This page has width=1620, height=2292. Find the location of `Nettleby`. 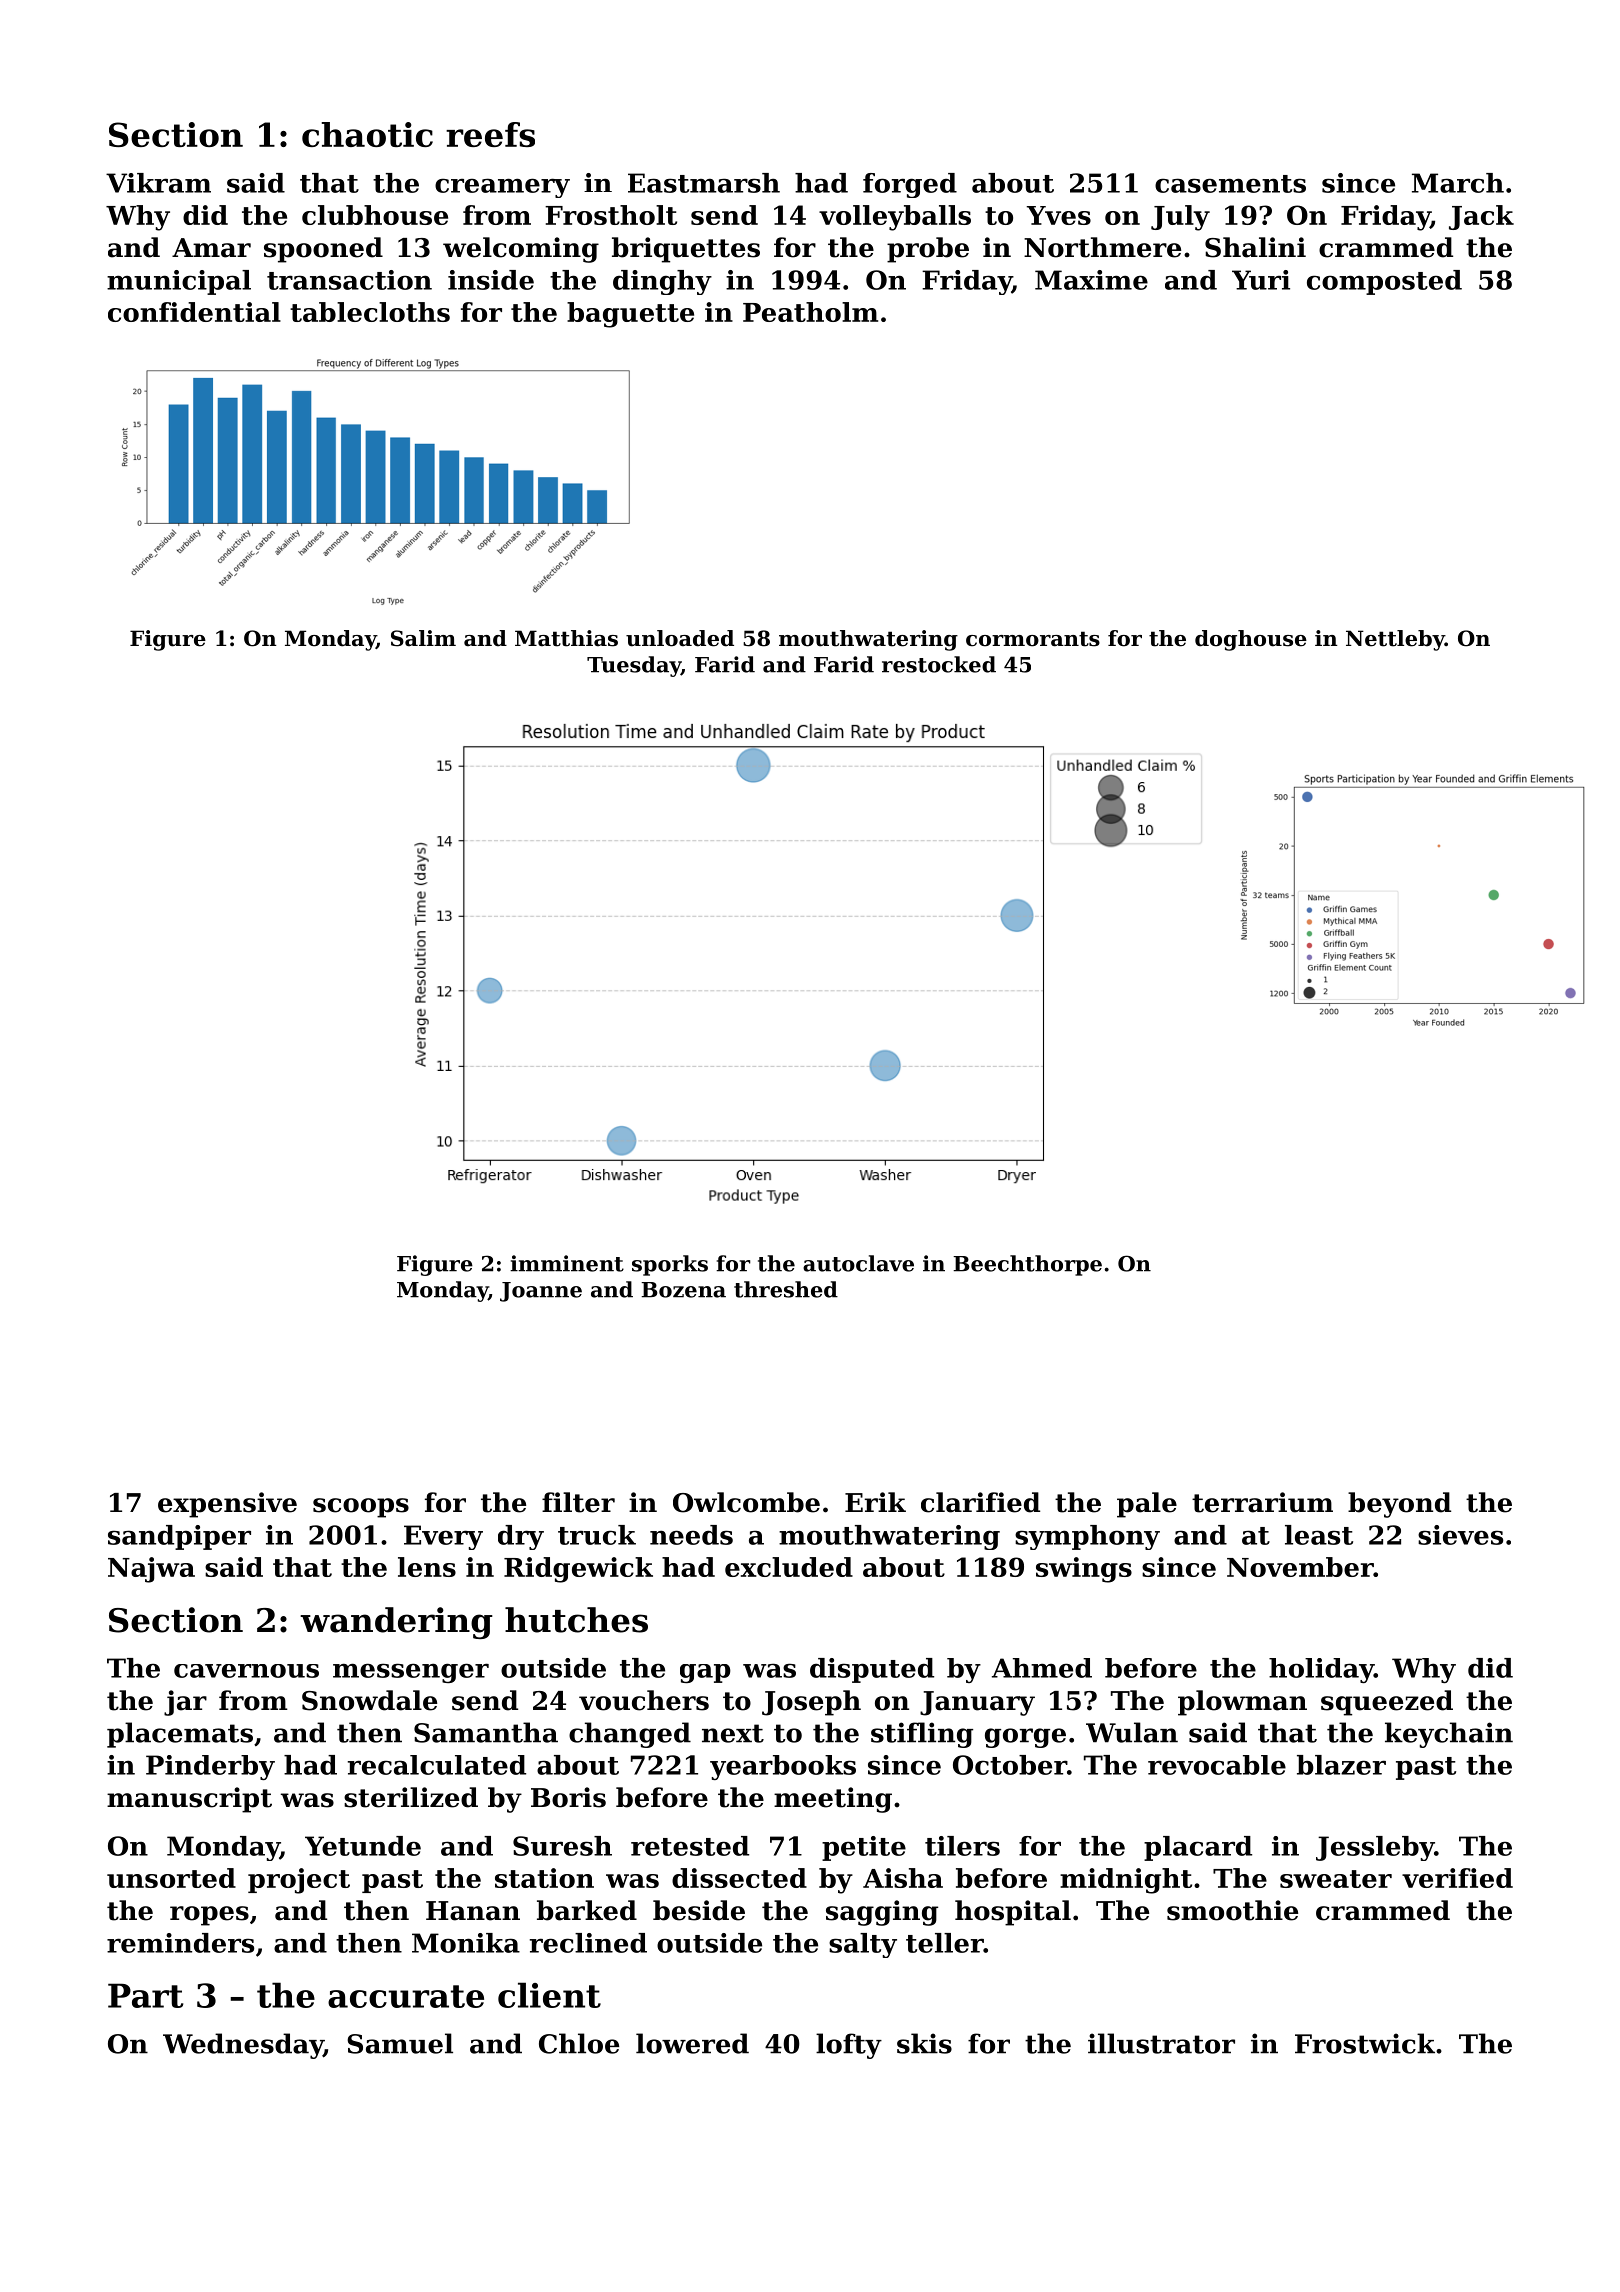

Nettleby is located at coordinates (1395, 640).
